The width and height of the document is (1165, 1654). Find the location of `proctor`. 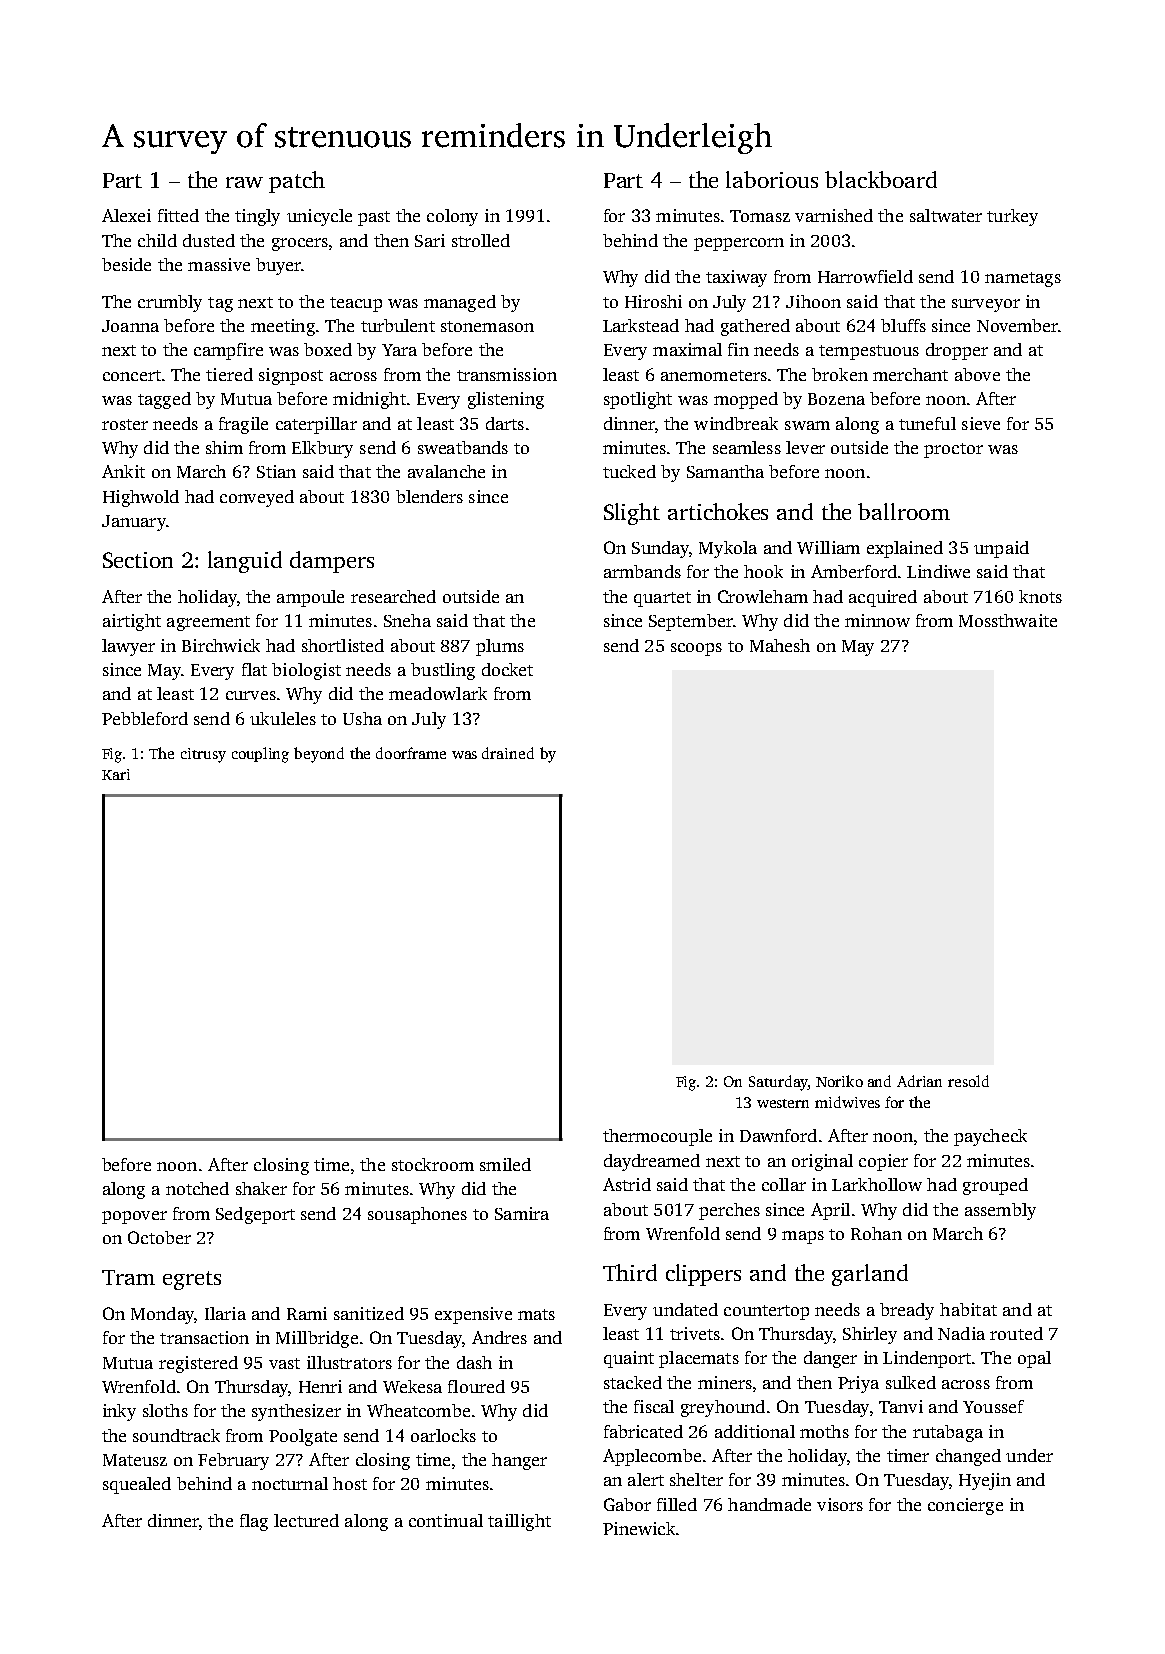

proctor is located at coordinates (953, 450).
